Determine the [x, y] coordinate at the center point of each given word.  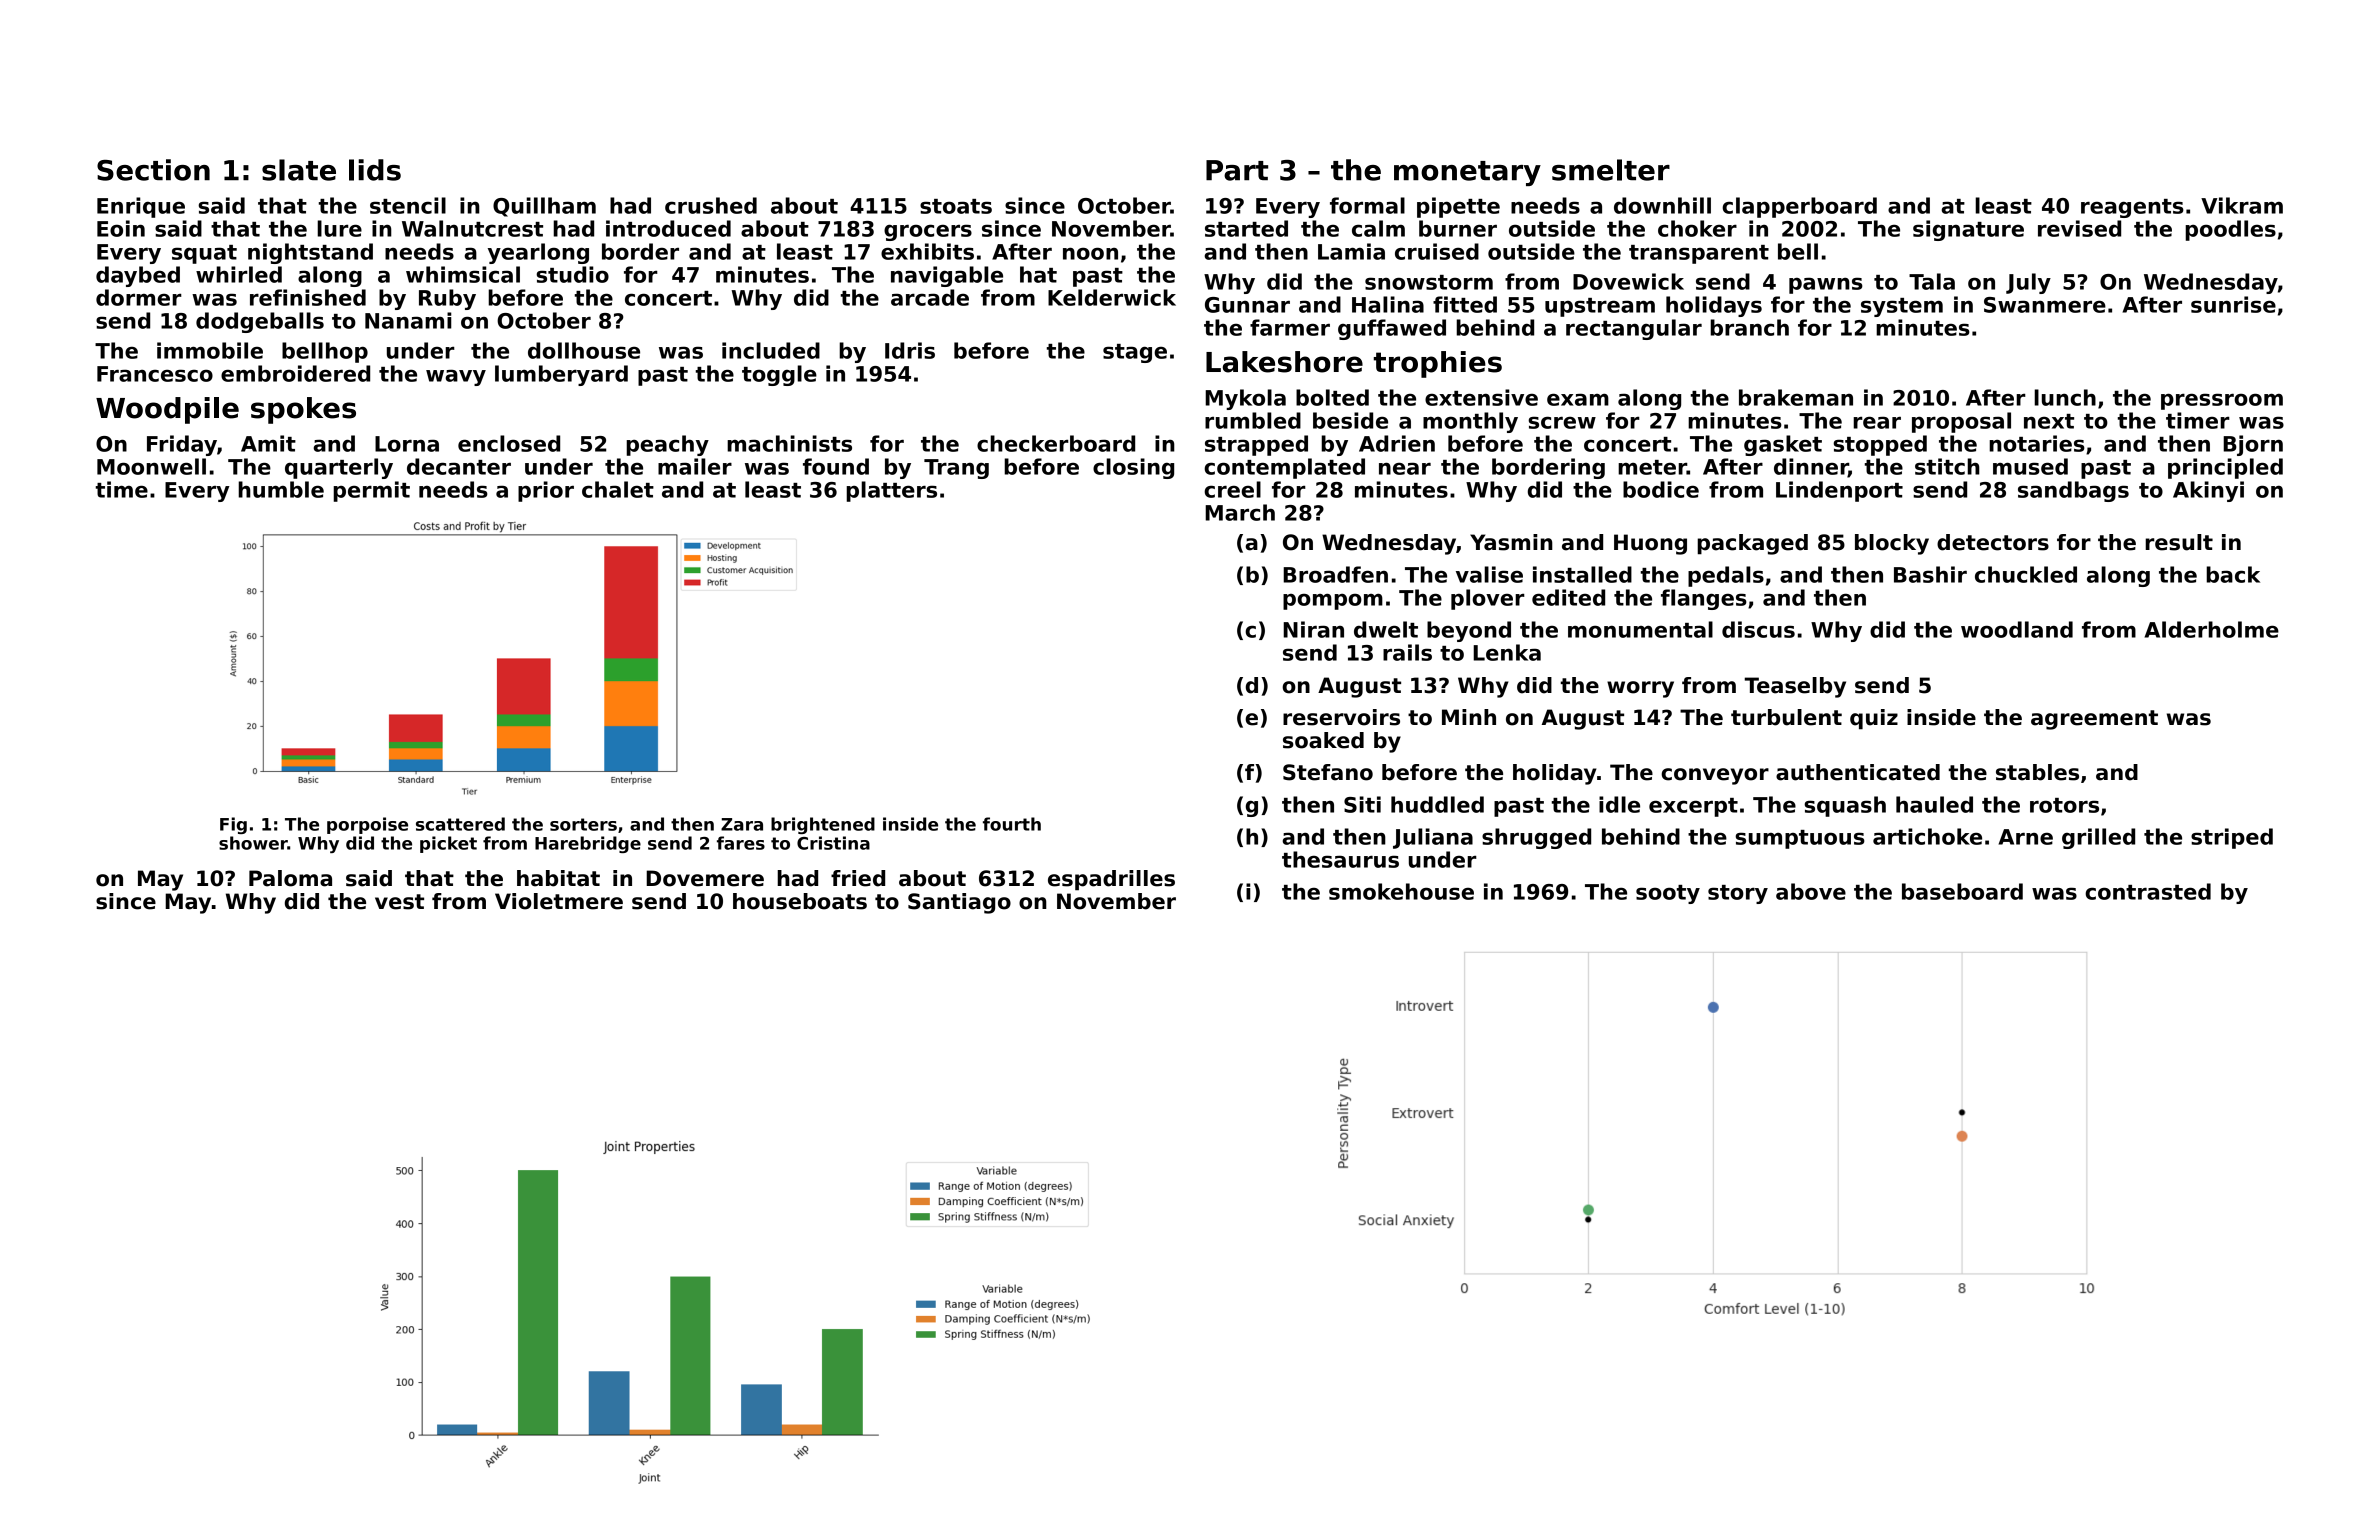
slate [299, 170]
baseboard [1962, 891]
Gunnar [1247, 305]
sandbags [2073, 491]
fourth [1012, 824]
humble [281, 489]
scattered [460, 824]
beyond [1469, 631]
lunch [2065, 397]
